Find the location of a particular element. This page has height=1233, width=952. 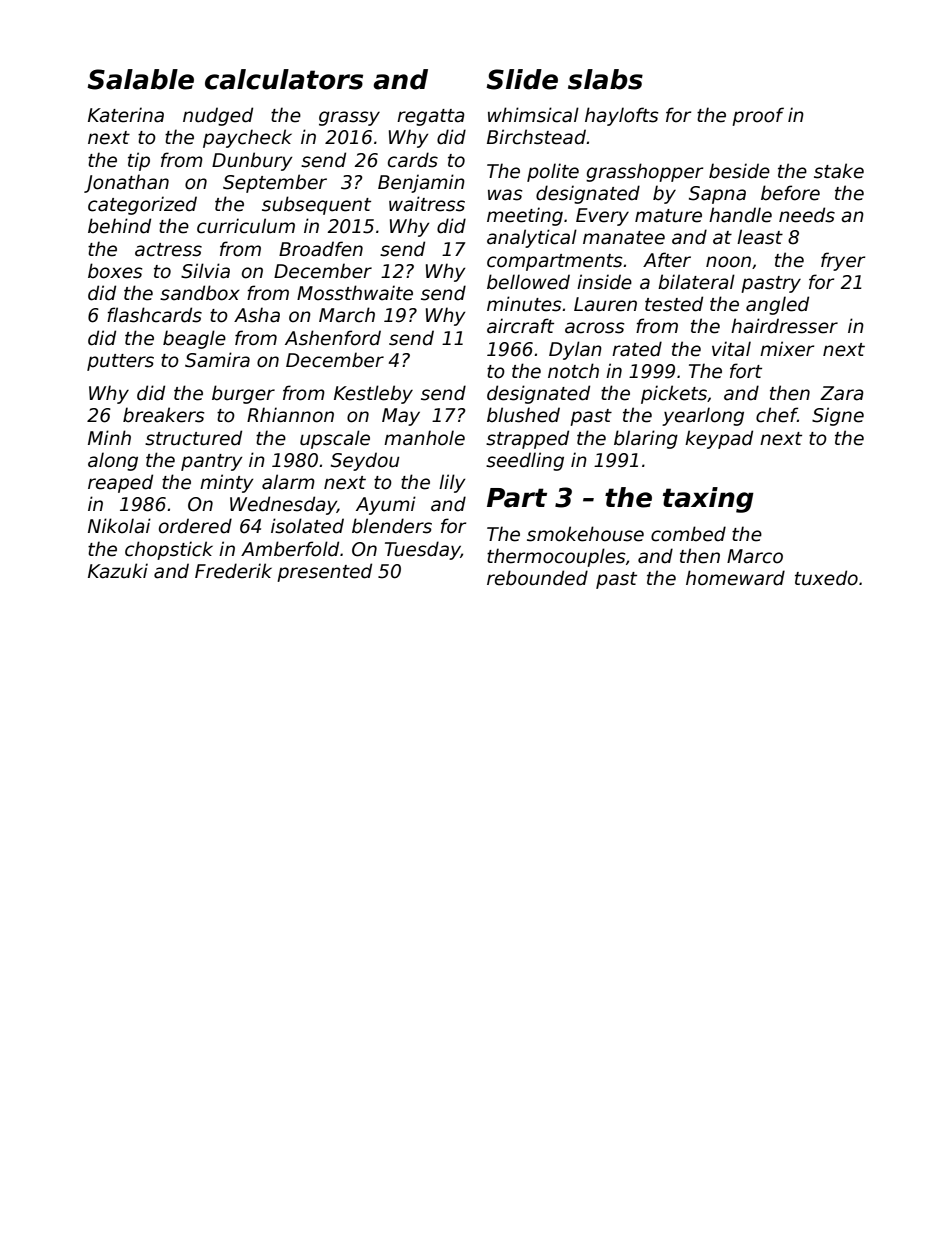

Mossthwaite is located at coordinates (355, 293).
